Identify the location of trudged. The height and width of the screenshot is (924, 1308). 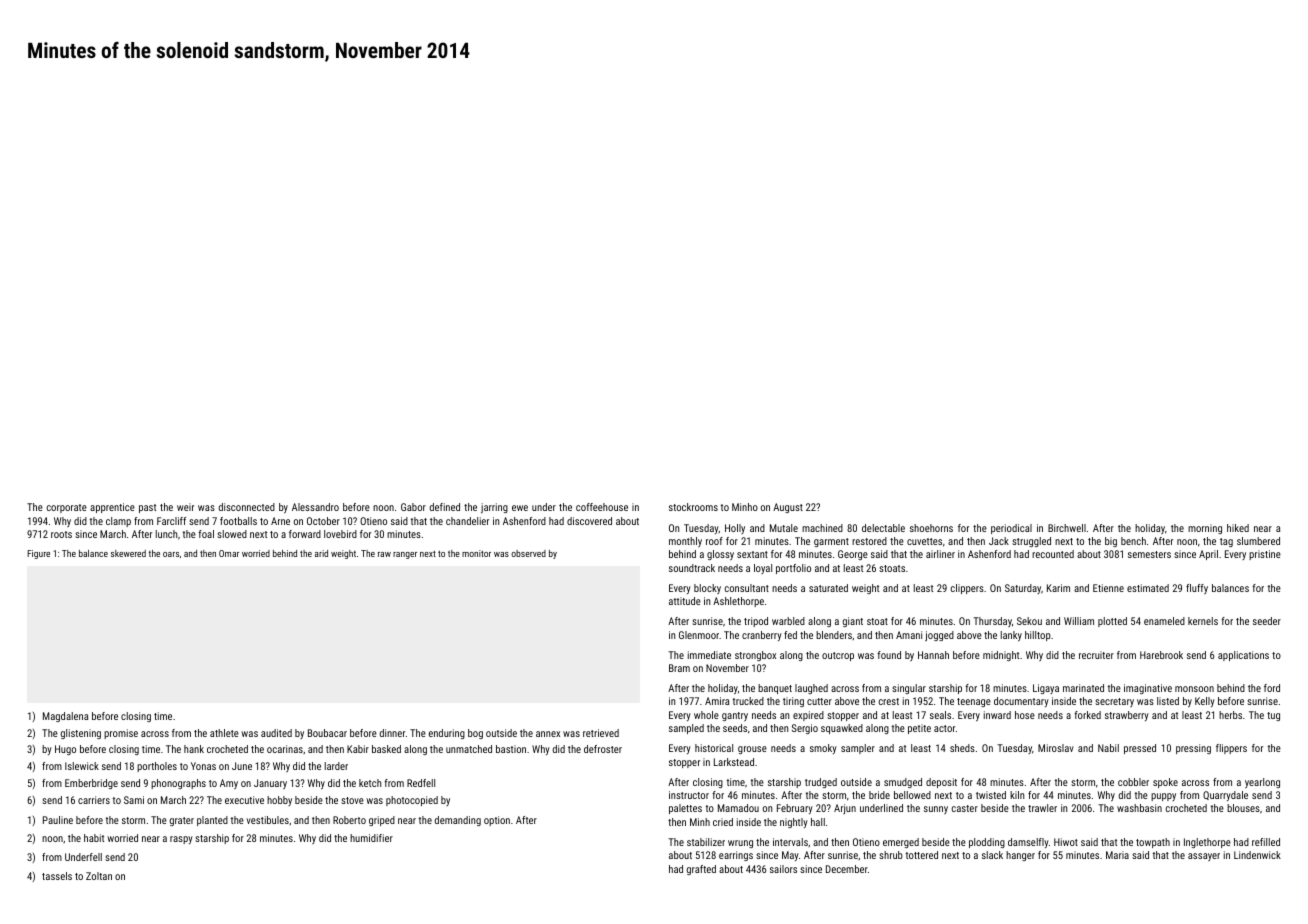
(821, 783).
